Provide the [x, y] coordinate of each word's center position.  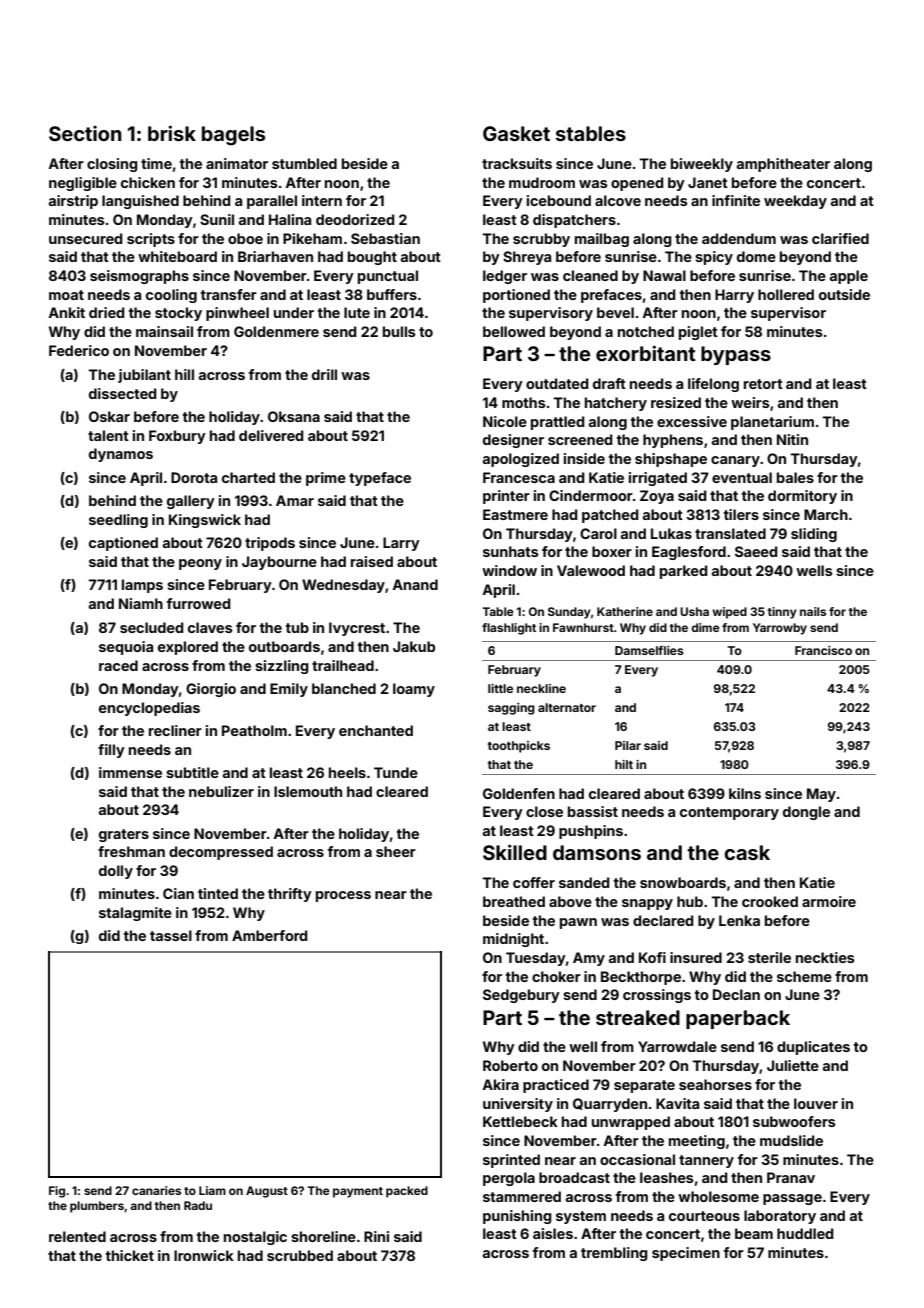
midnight [513, 940]
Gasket [516, 133]
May [821, 795]
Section [85, 133]
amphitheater [783, 165]
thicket [130, 1255]
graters [124, 835]
